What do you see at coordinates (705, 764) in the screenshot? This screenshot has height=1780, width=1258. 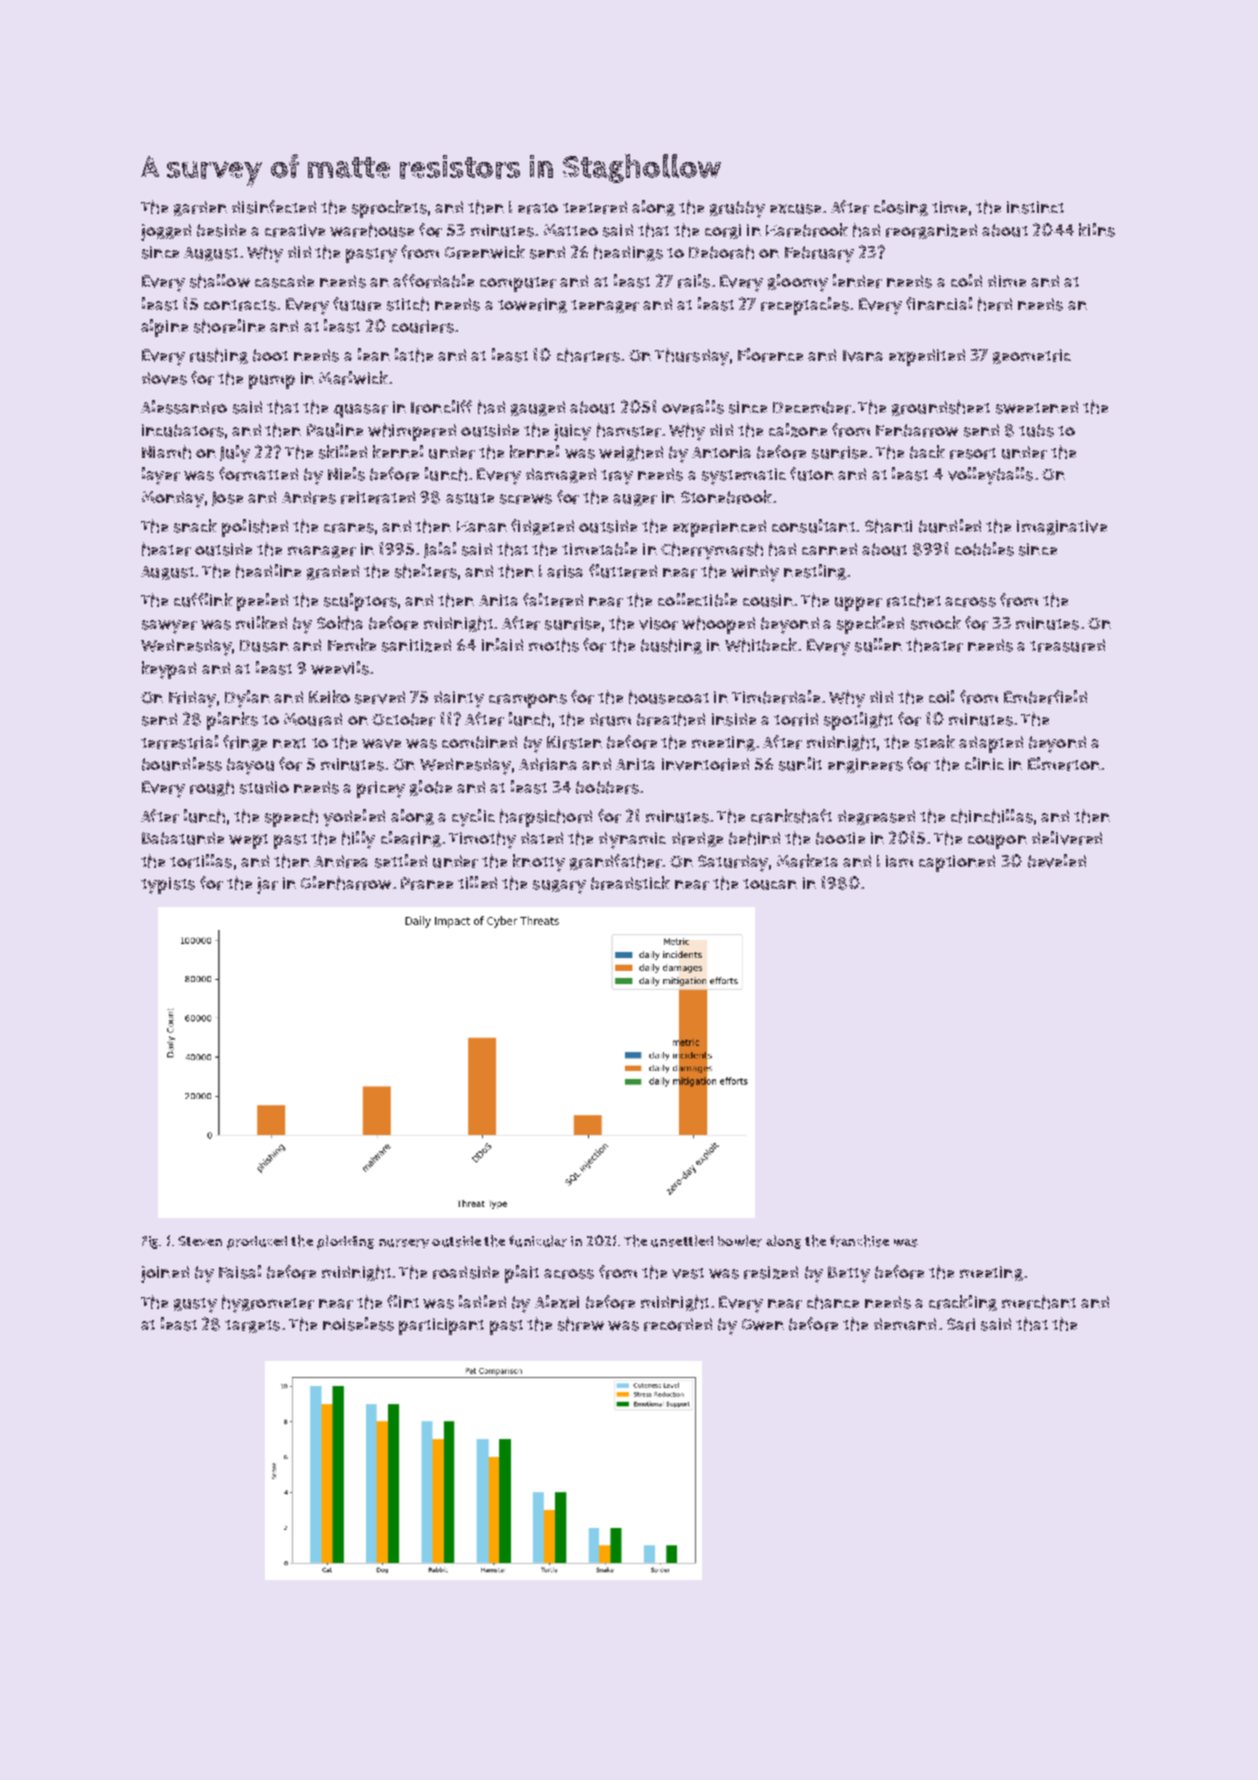 I see `inventoried` at bounding box center [705, 764].
